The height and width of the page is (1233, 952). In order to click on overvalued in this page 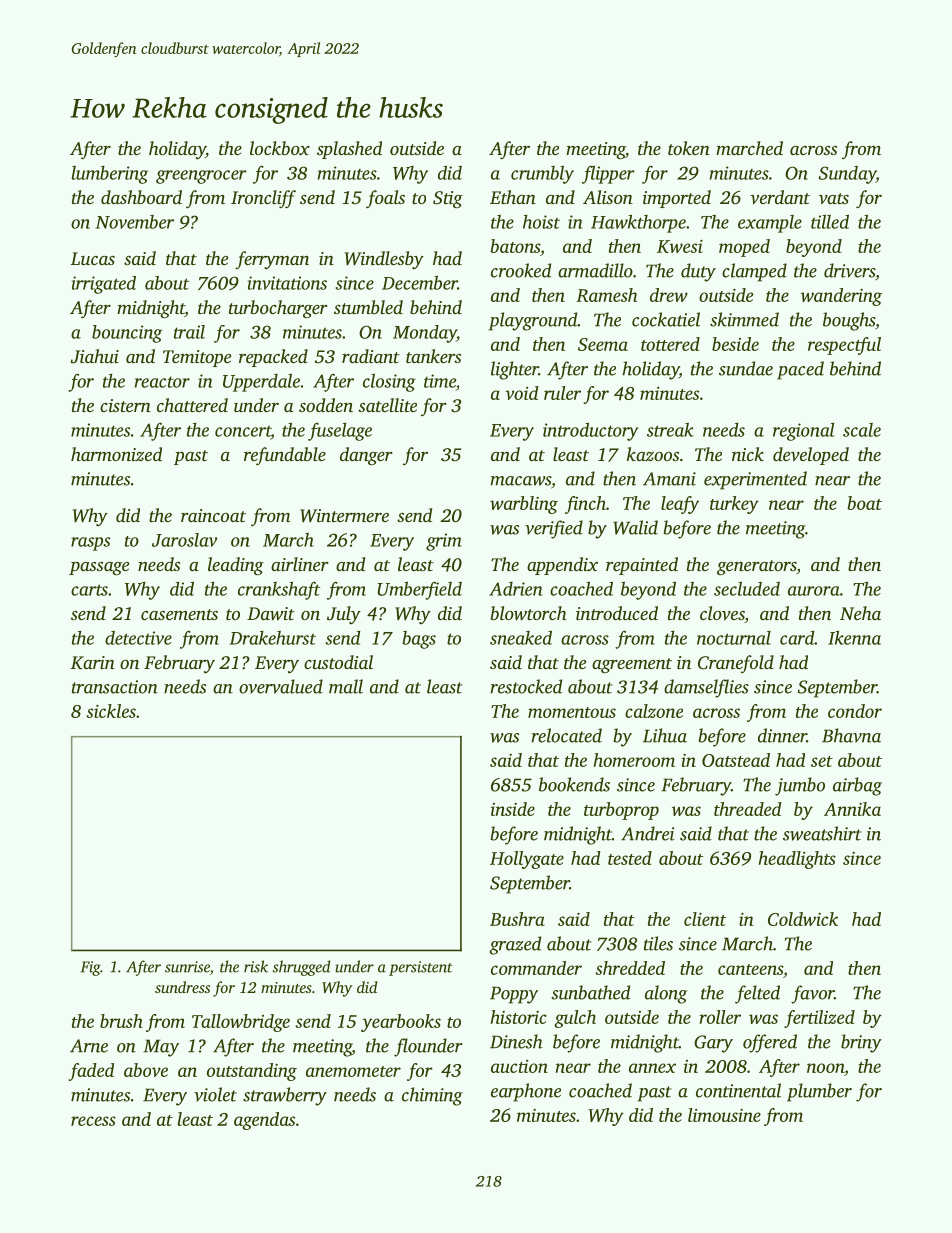, I will do `click(281, 686)`.
